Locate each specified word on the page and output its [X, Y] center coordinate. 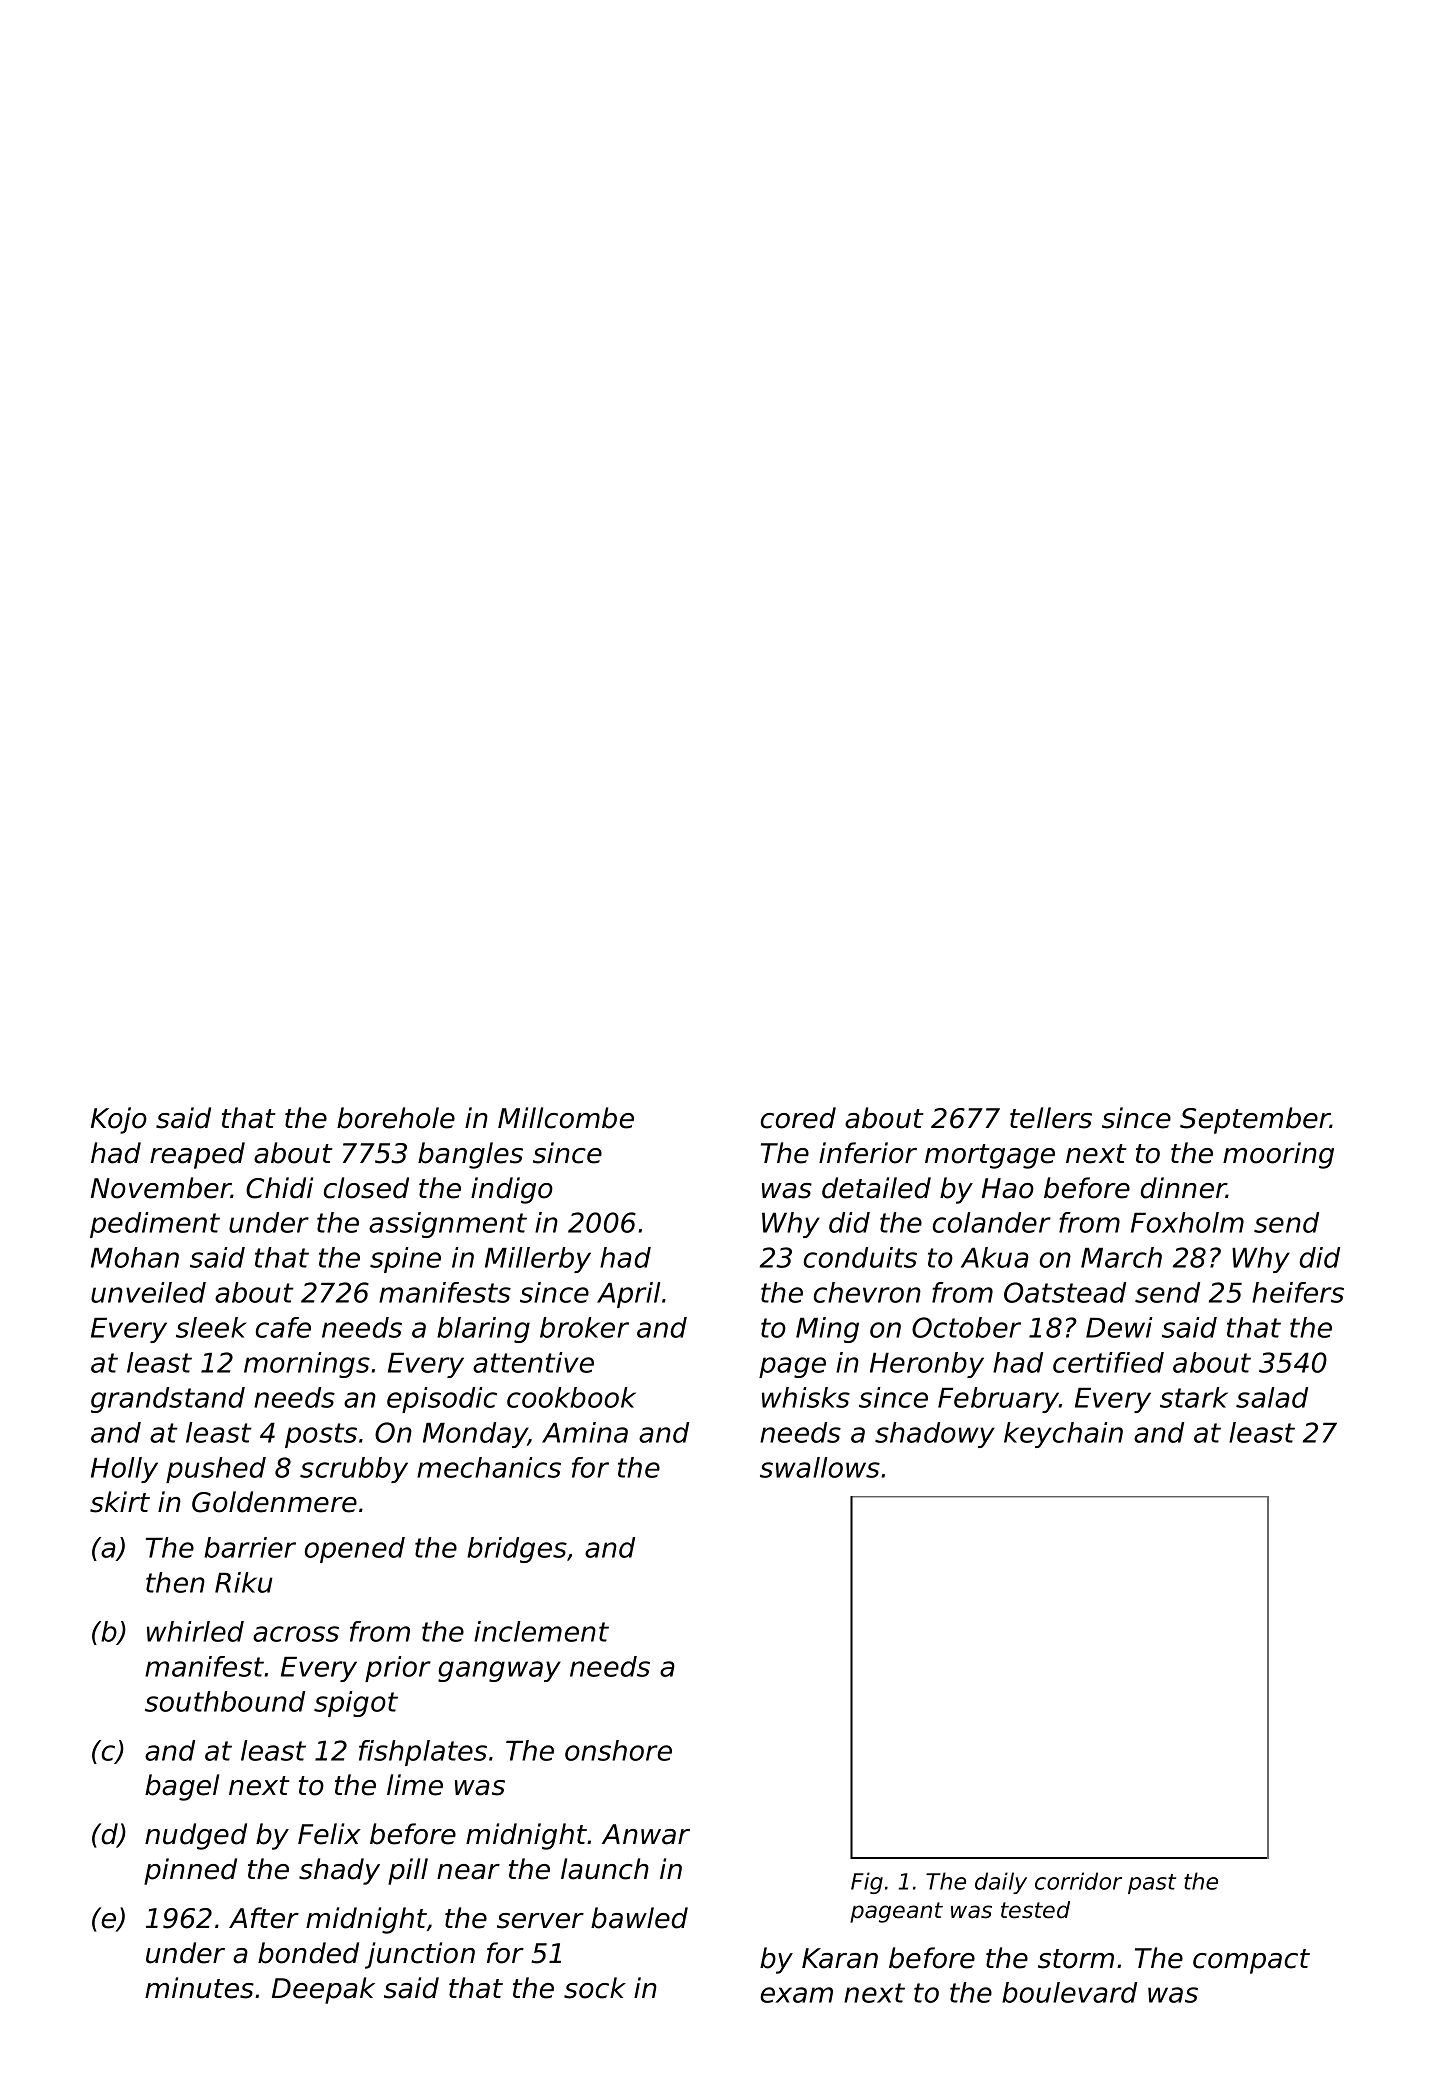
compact [1251, 1961]
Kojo [119, 1120]
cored [798, 1118]
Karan [840, 1958]
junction [420, 1955]
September [1255, 1120]
